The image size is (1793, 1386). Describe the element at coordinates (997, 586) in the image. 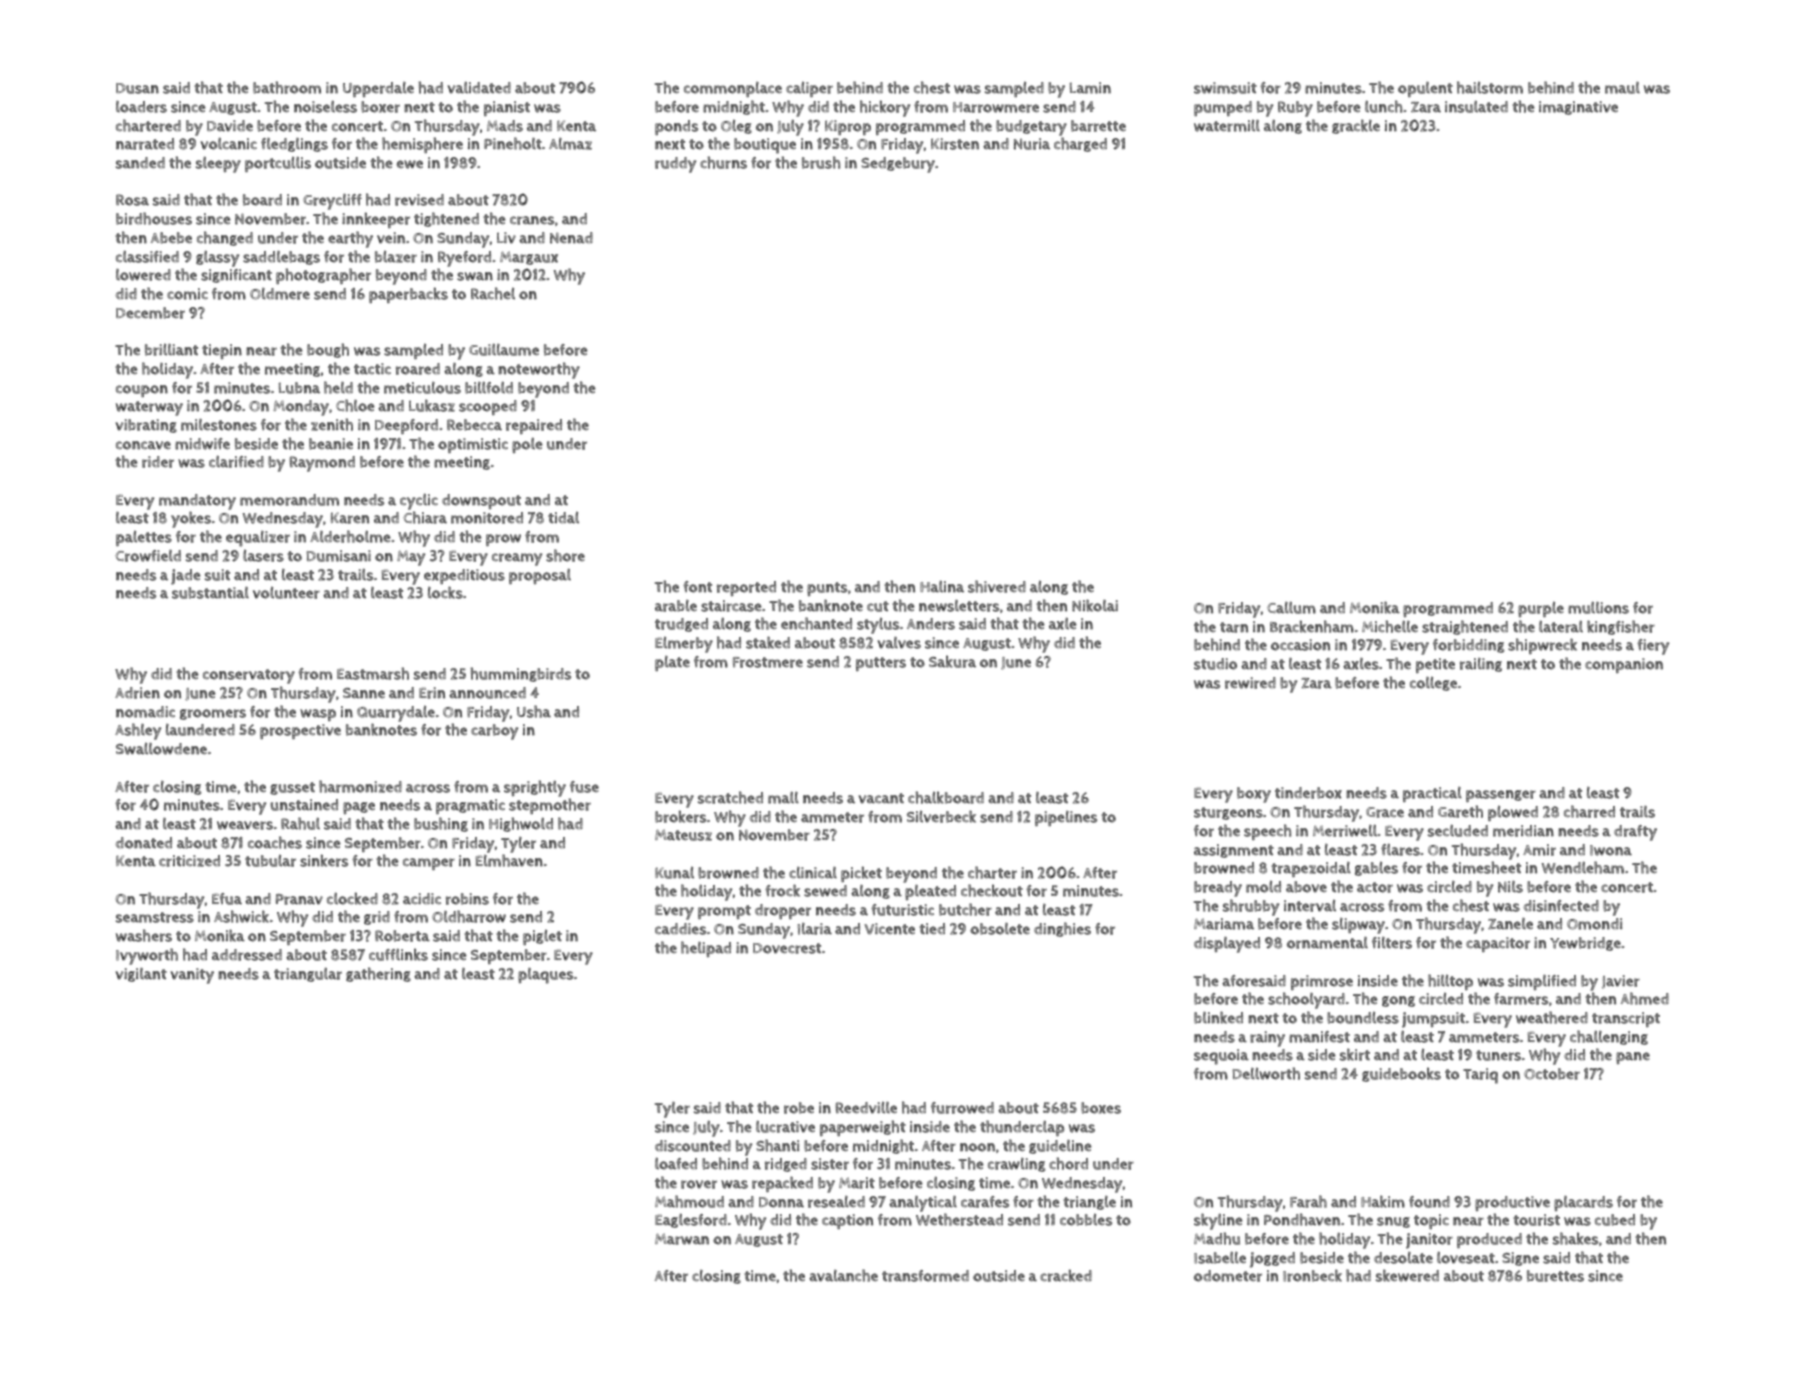

I see `shivered` at that location.
